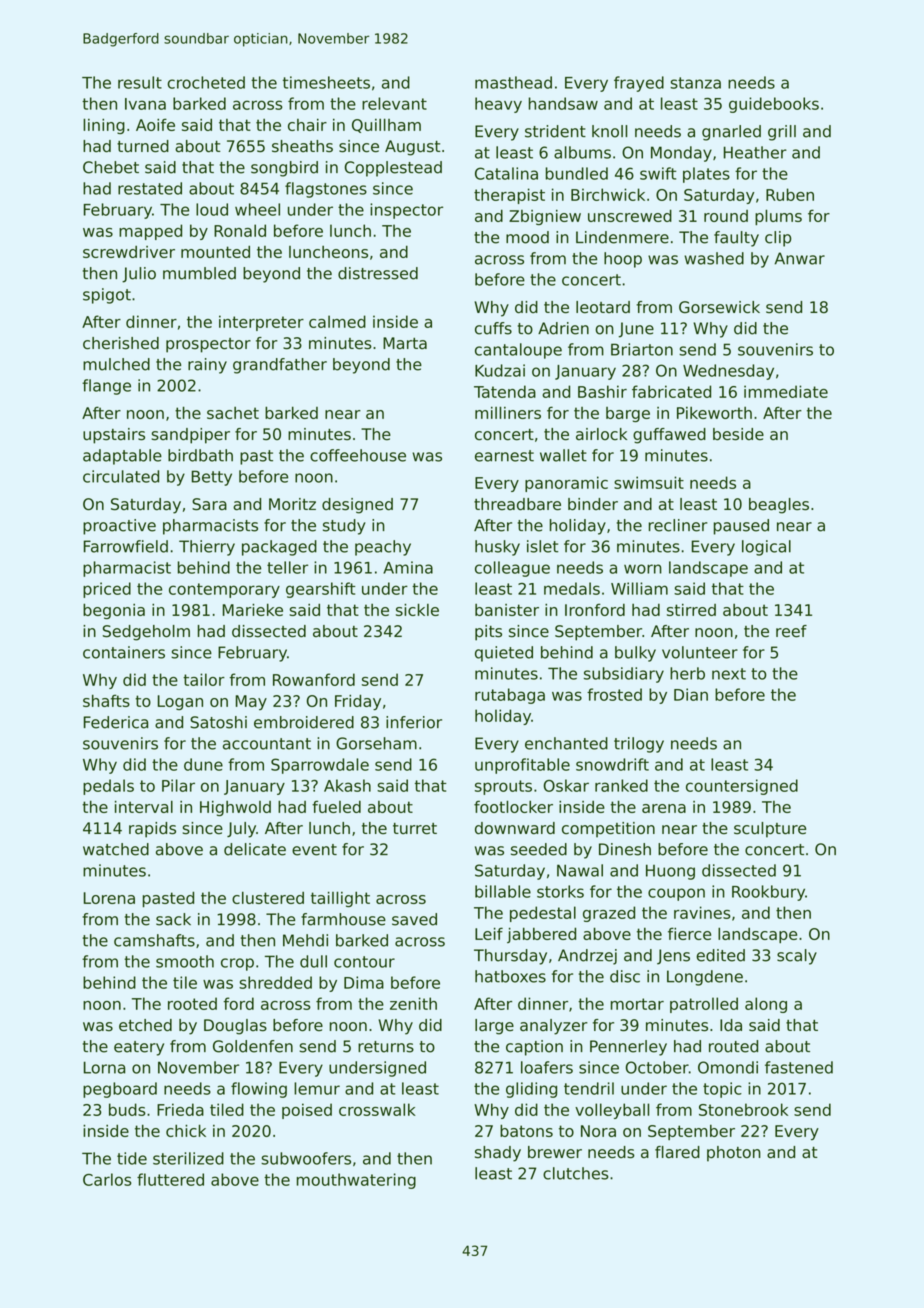  What do you see at coordinates (734, 1154) in the page?
I see `photon` at bounding box center [734, 1154].
